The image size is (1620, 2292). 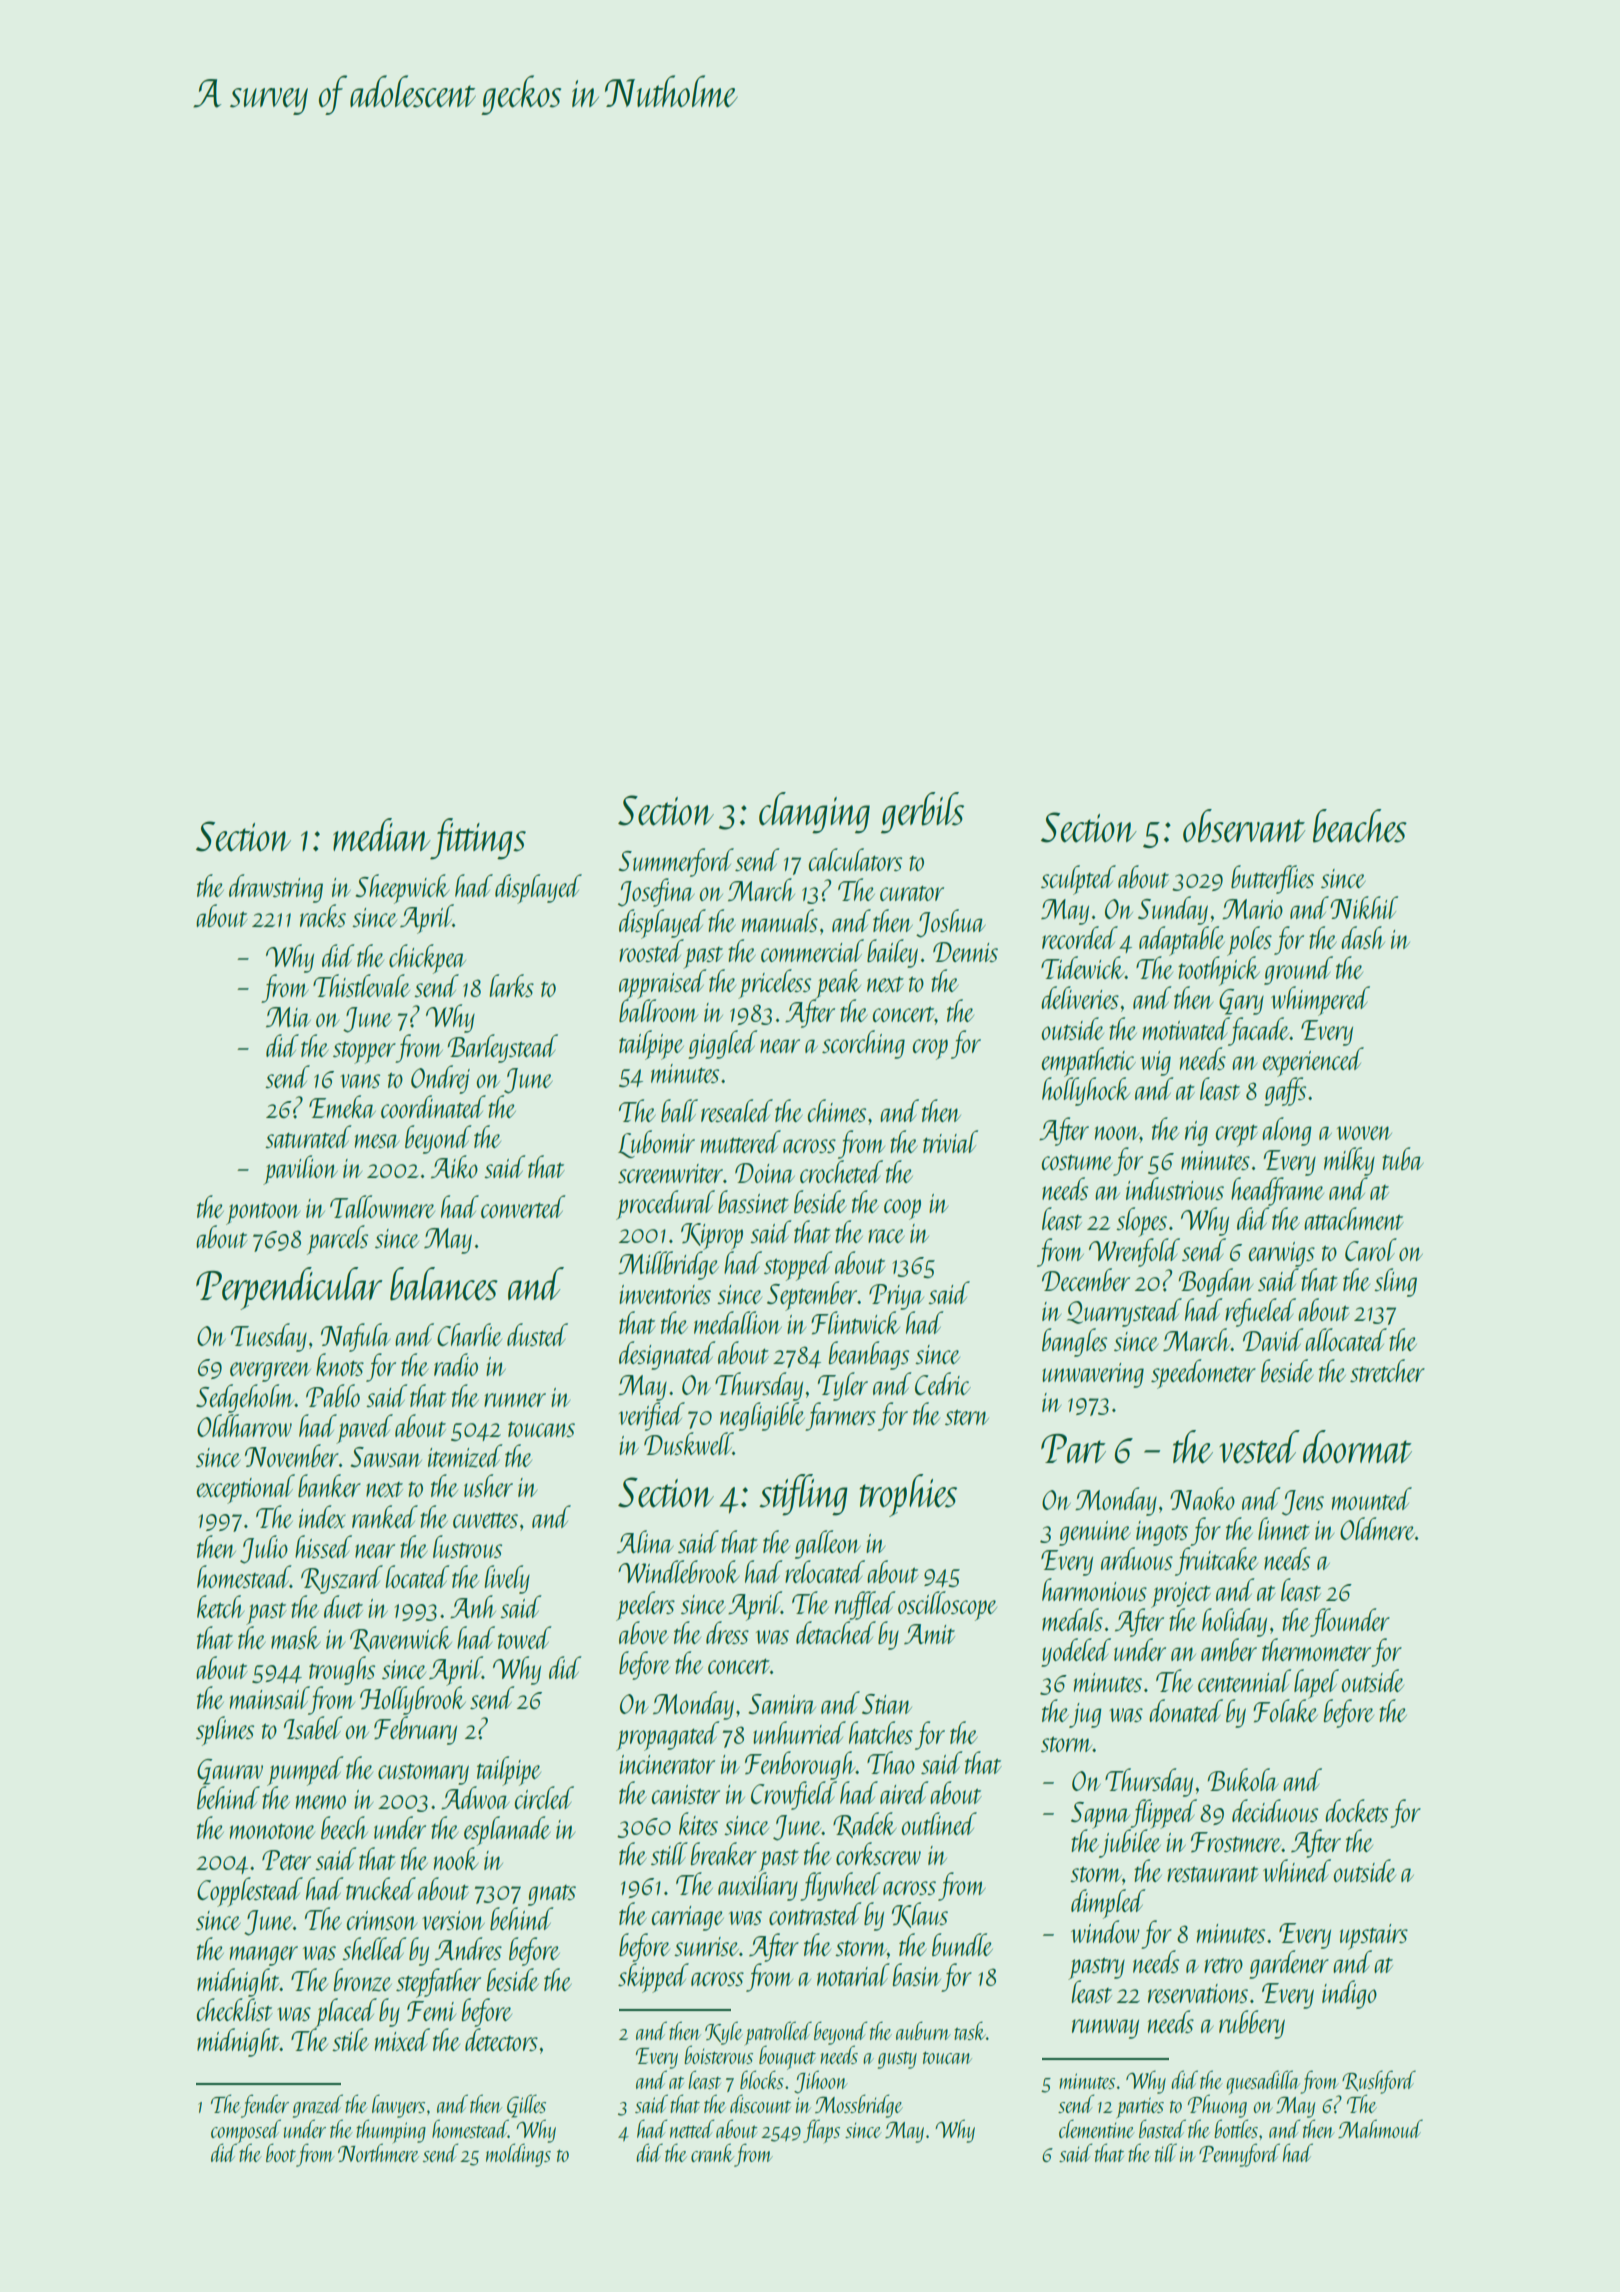 What do you see at coordinates (1377, 1528) in the screenshot?
I see `Oldmere` at bounding box center [1377, 1528].
